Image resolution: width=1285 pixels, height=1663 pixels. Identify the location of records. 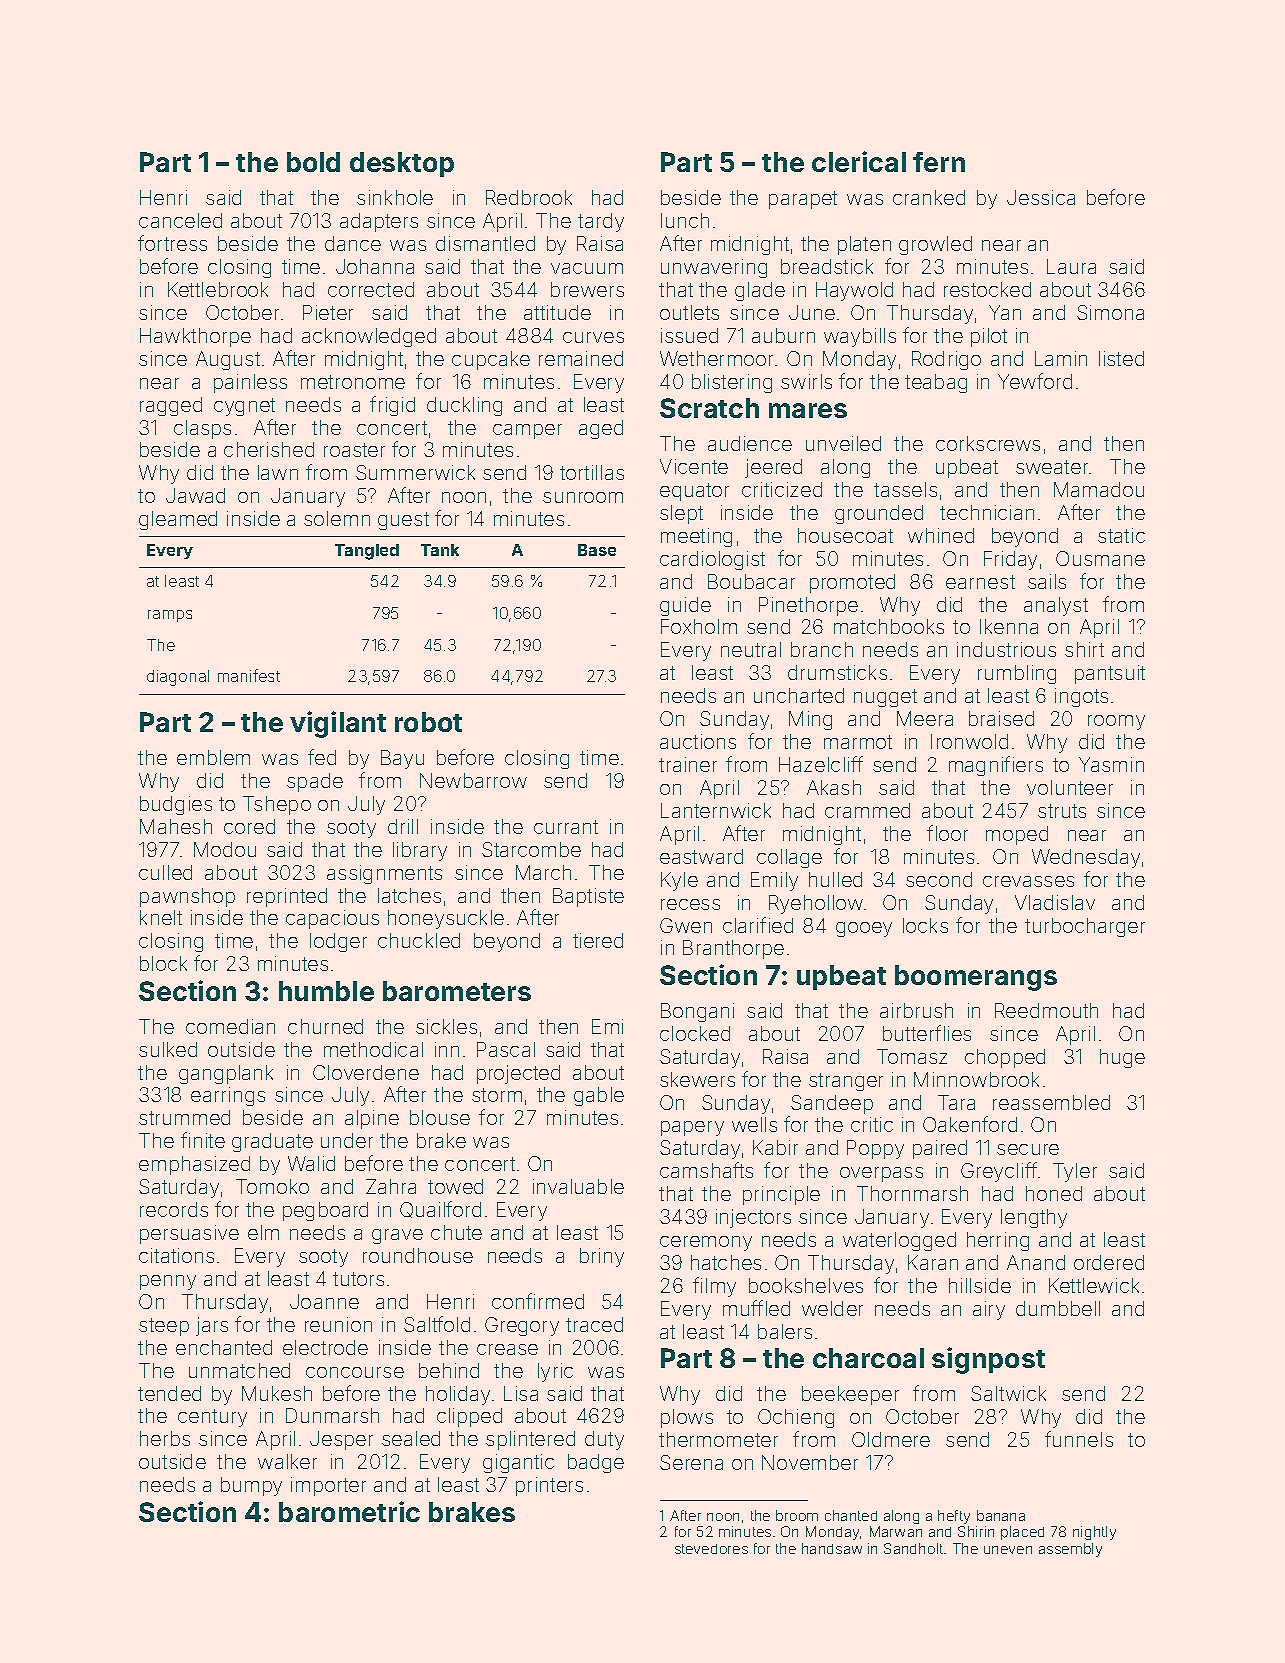
(174, 1209).
